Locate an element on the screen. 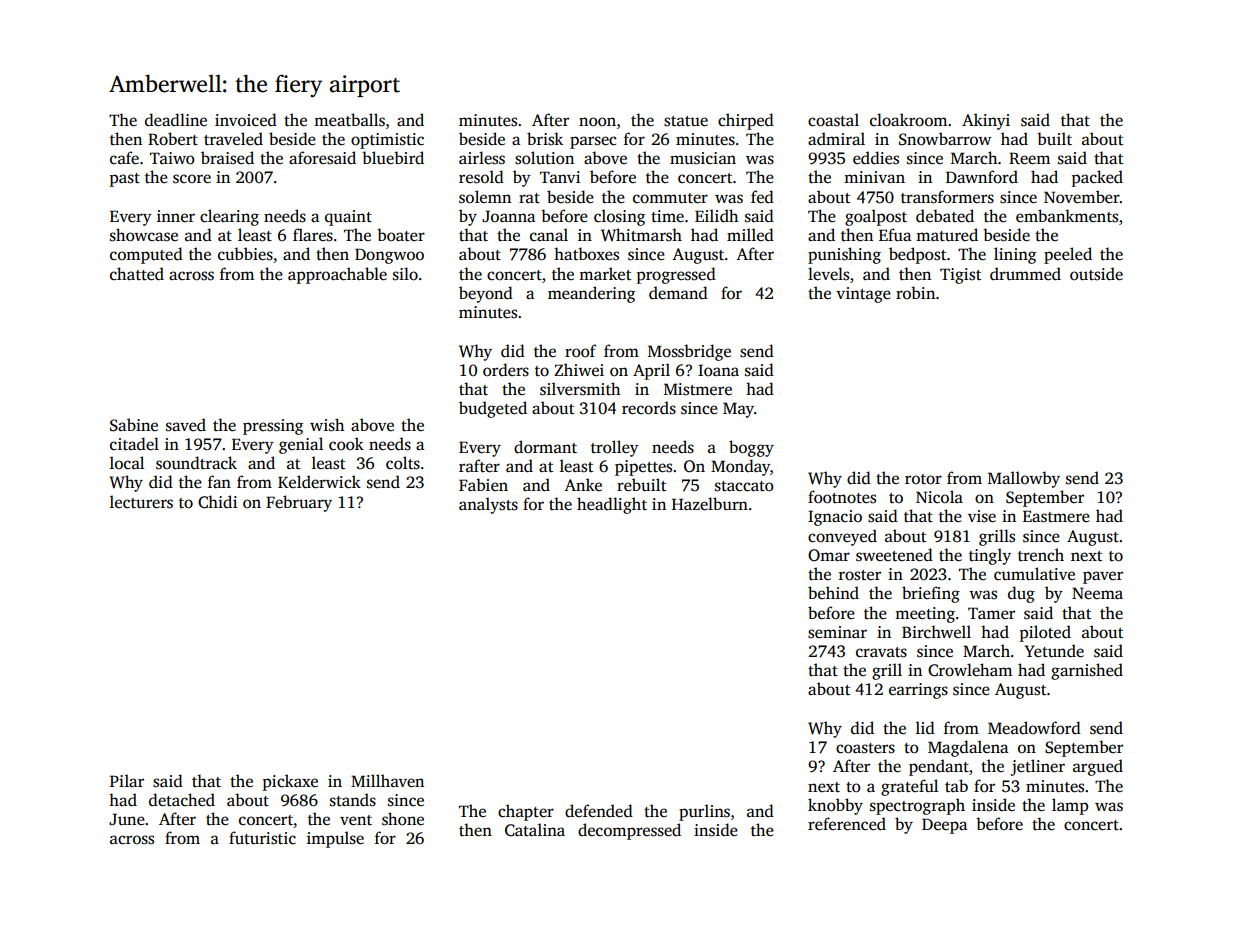  grateful is located at coordinates (909, 787).
